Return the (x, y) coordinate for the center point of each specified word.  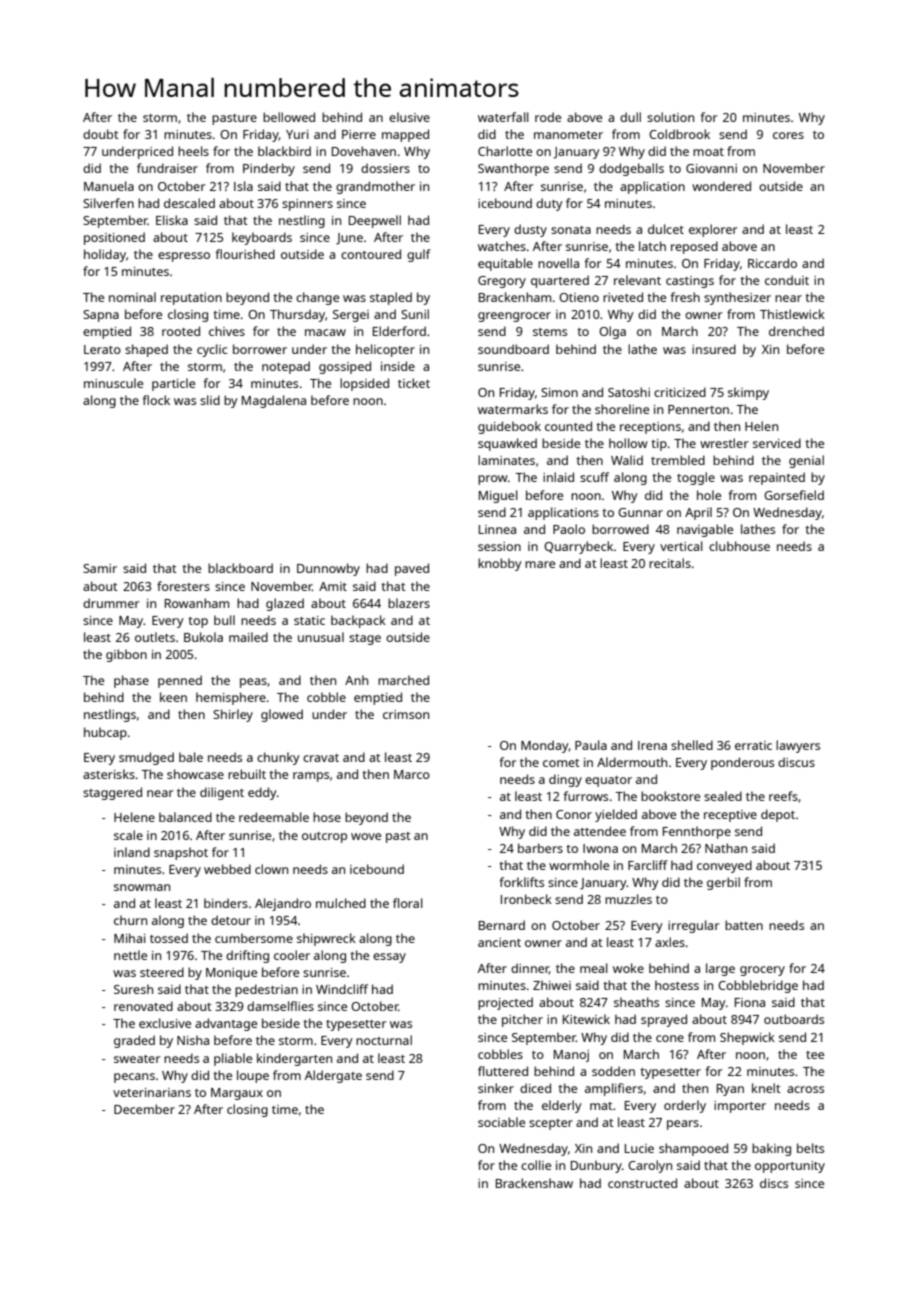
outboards (794, 1019)
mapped (405, 135)
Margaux (237, 1094)
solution (670, 117)
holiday (105, 255)
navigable (705, 530)
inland (132, 852)
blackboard (240, 568)
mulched (341, 903)
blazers (409, 603)
